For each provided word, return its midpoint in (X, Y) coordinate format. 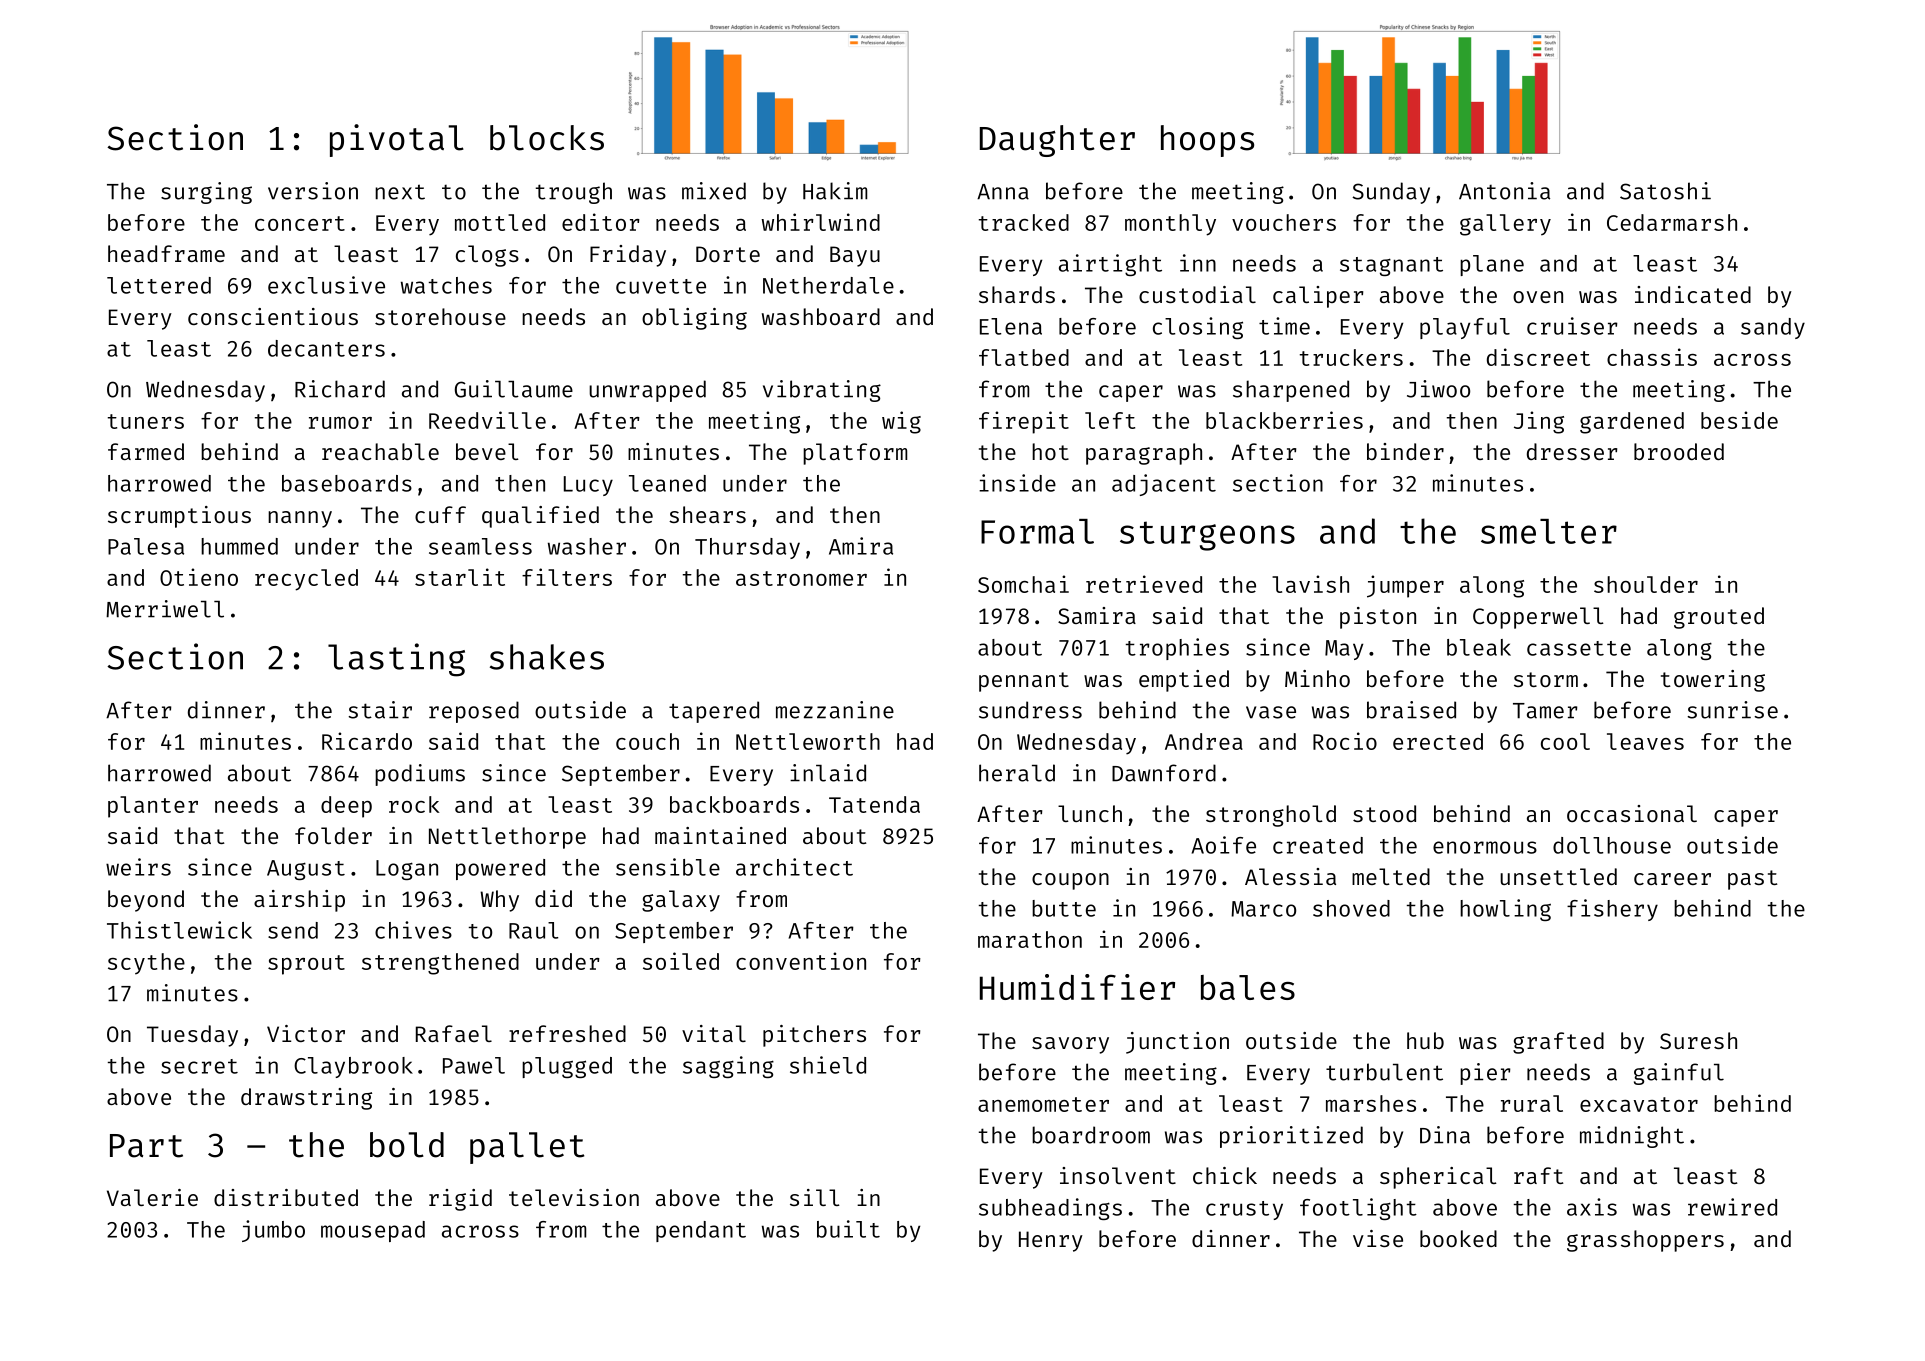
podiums (420, 775)
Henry (1051, 1241)
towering (1713, 681)
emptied (1184, 681)
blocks (547, 138)
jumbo (273, 1231)
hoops (1207, 141)
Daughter (1057, 141)
